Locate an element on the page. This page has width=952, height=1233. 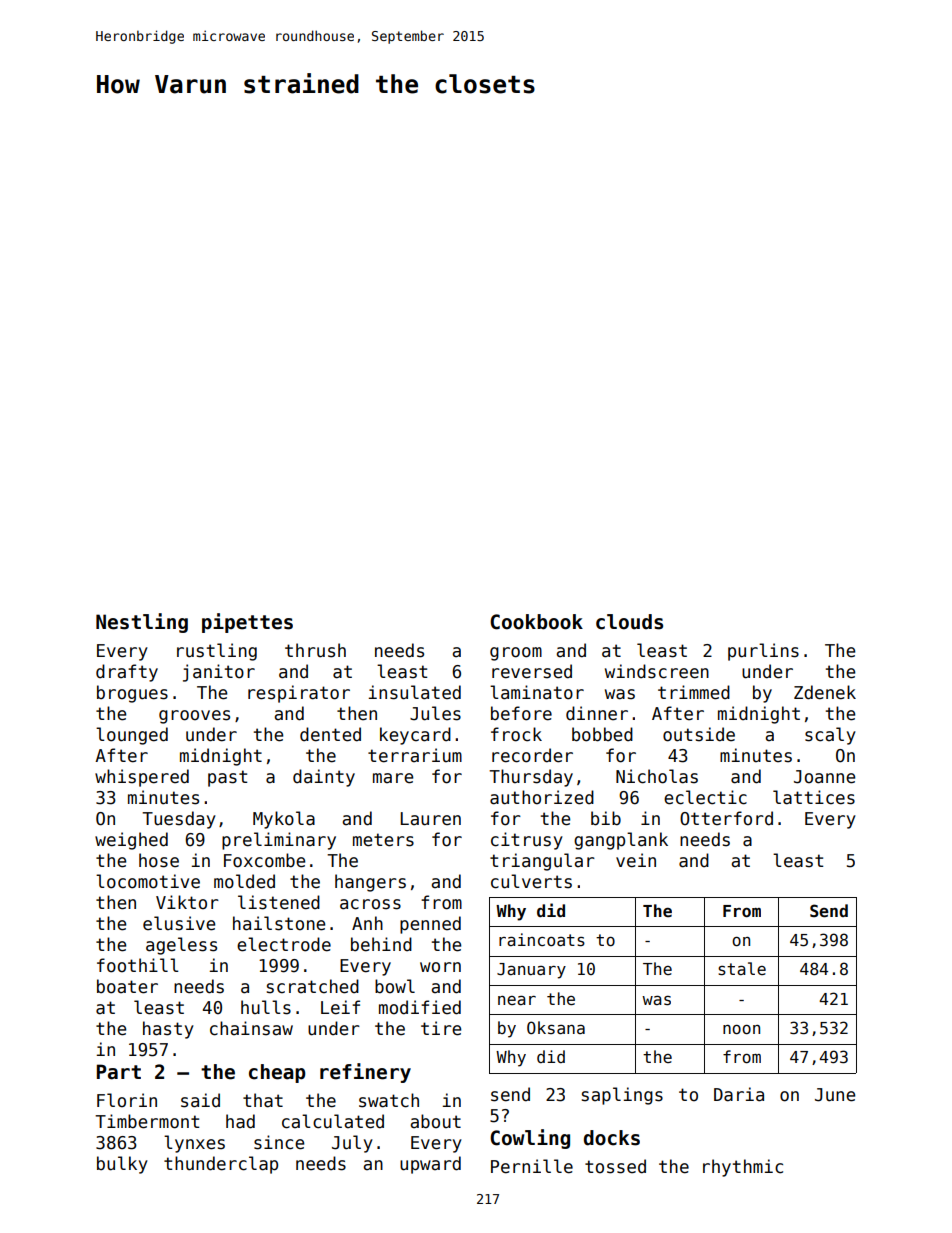
vein is located at coordinates (636, 860).
